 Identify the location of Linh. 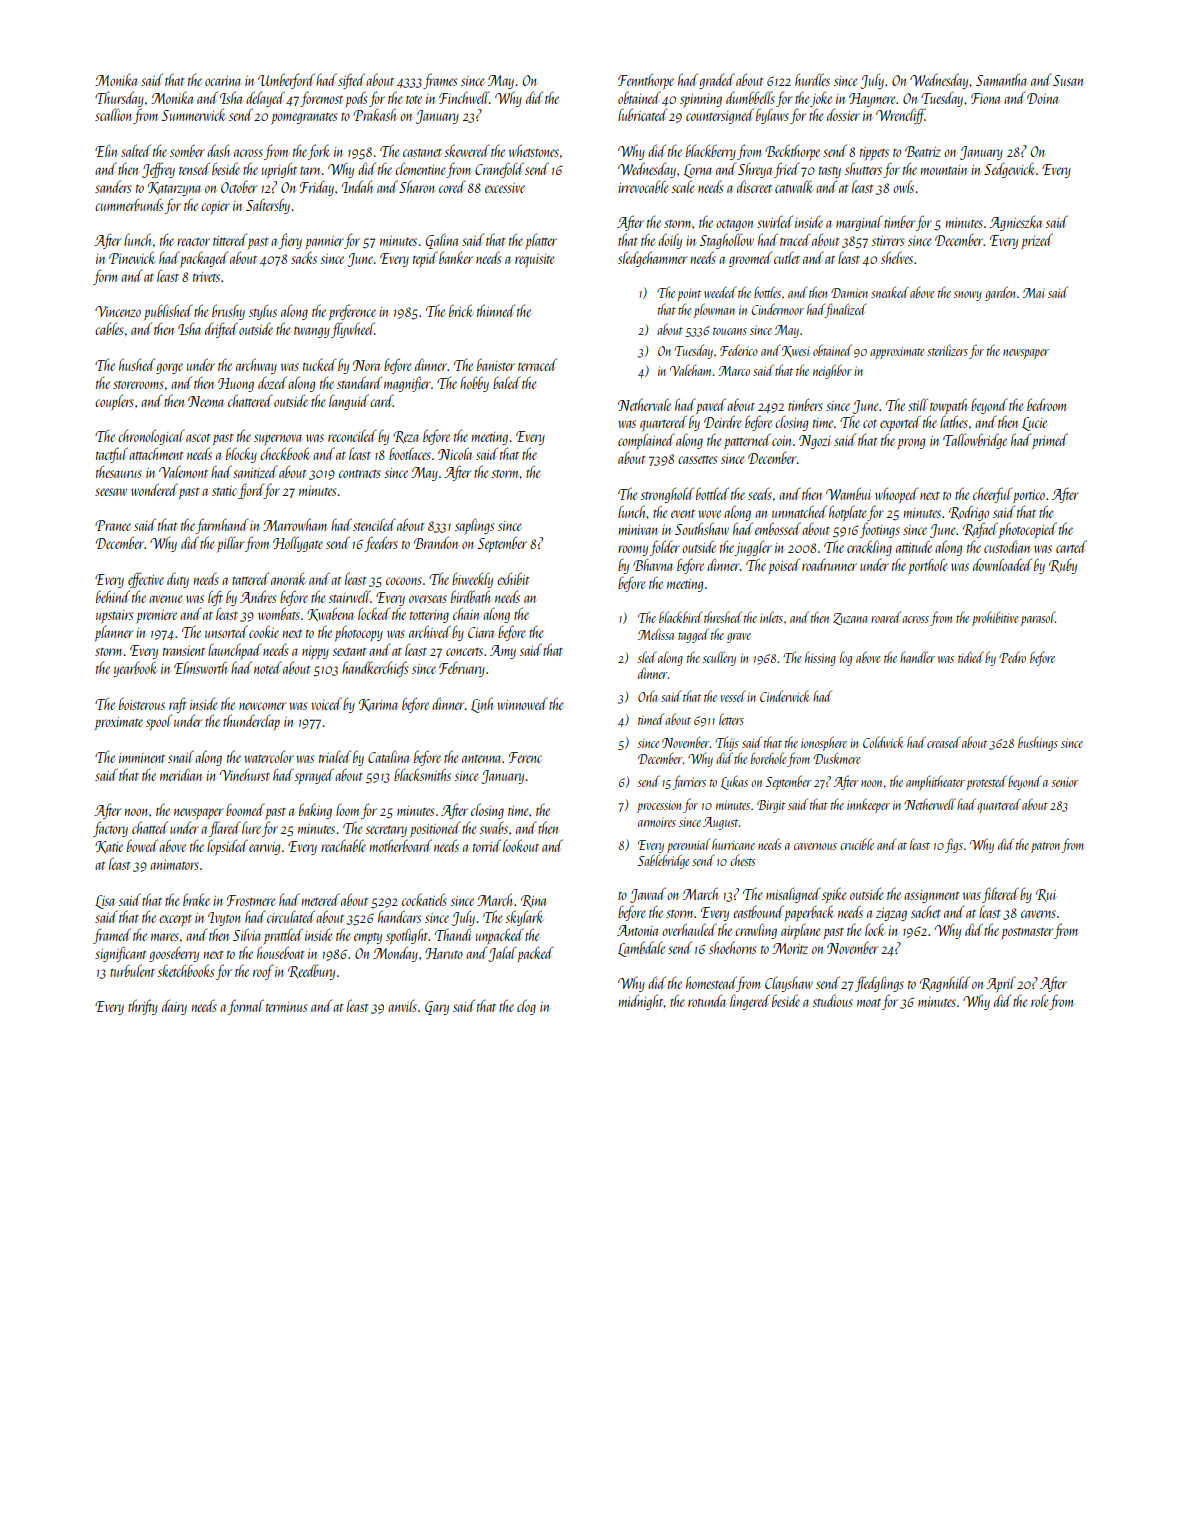
(482, 705).
